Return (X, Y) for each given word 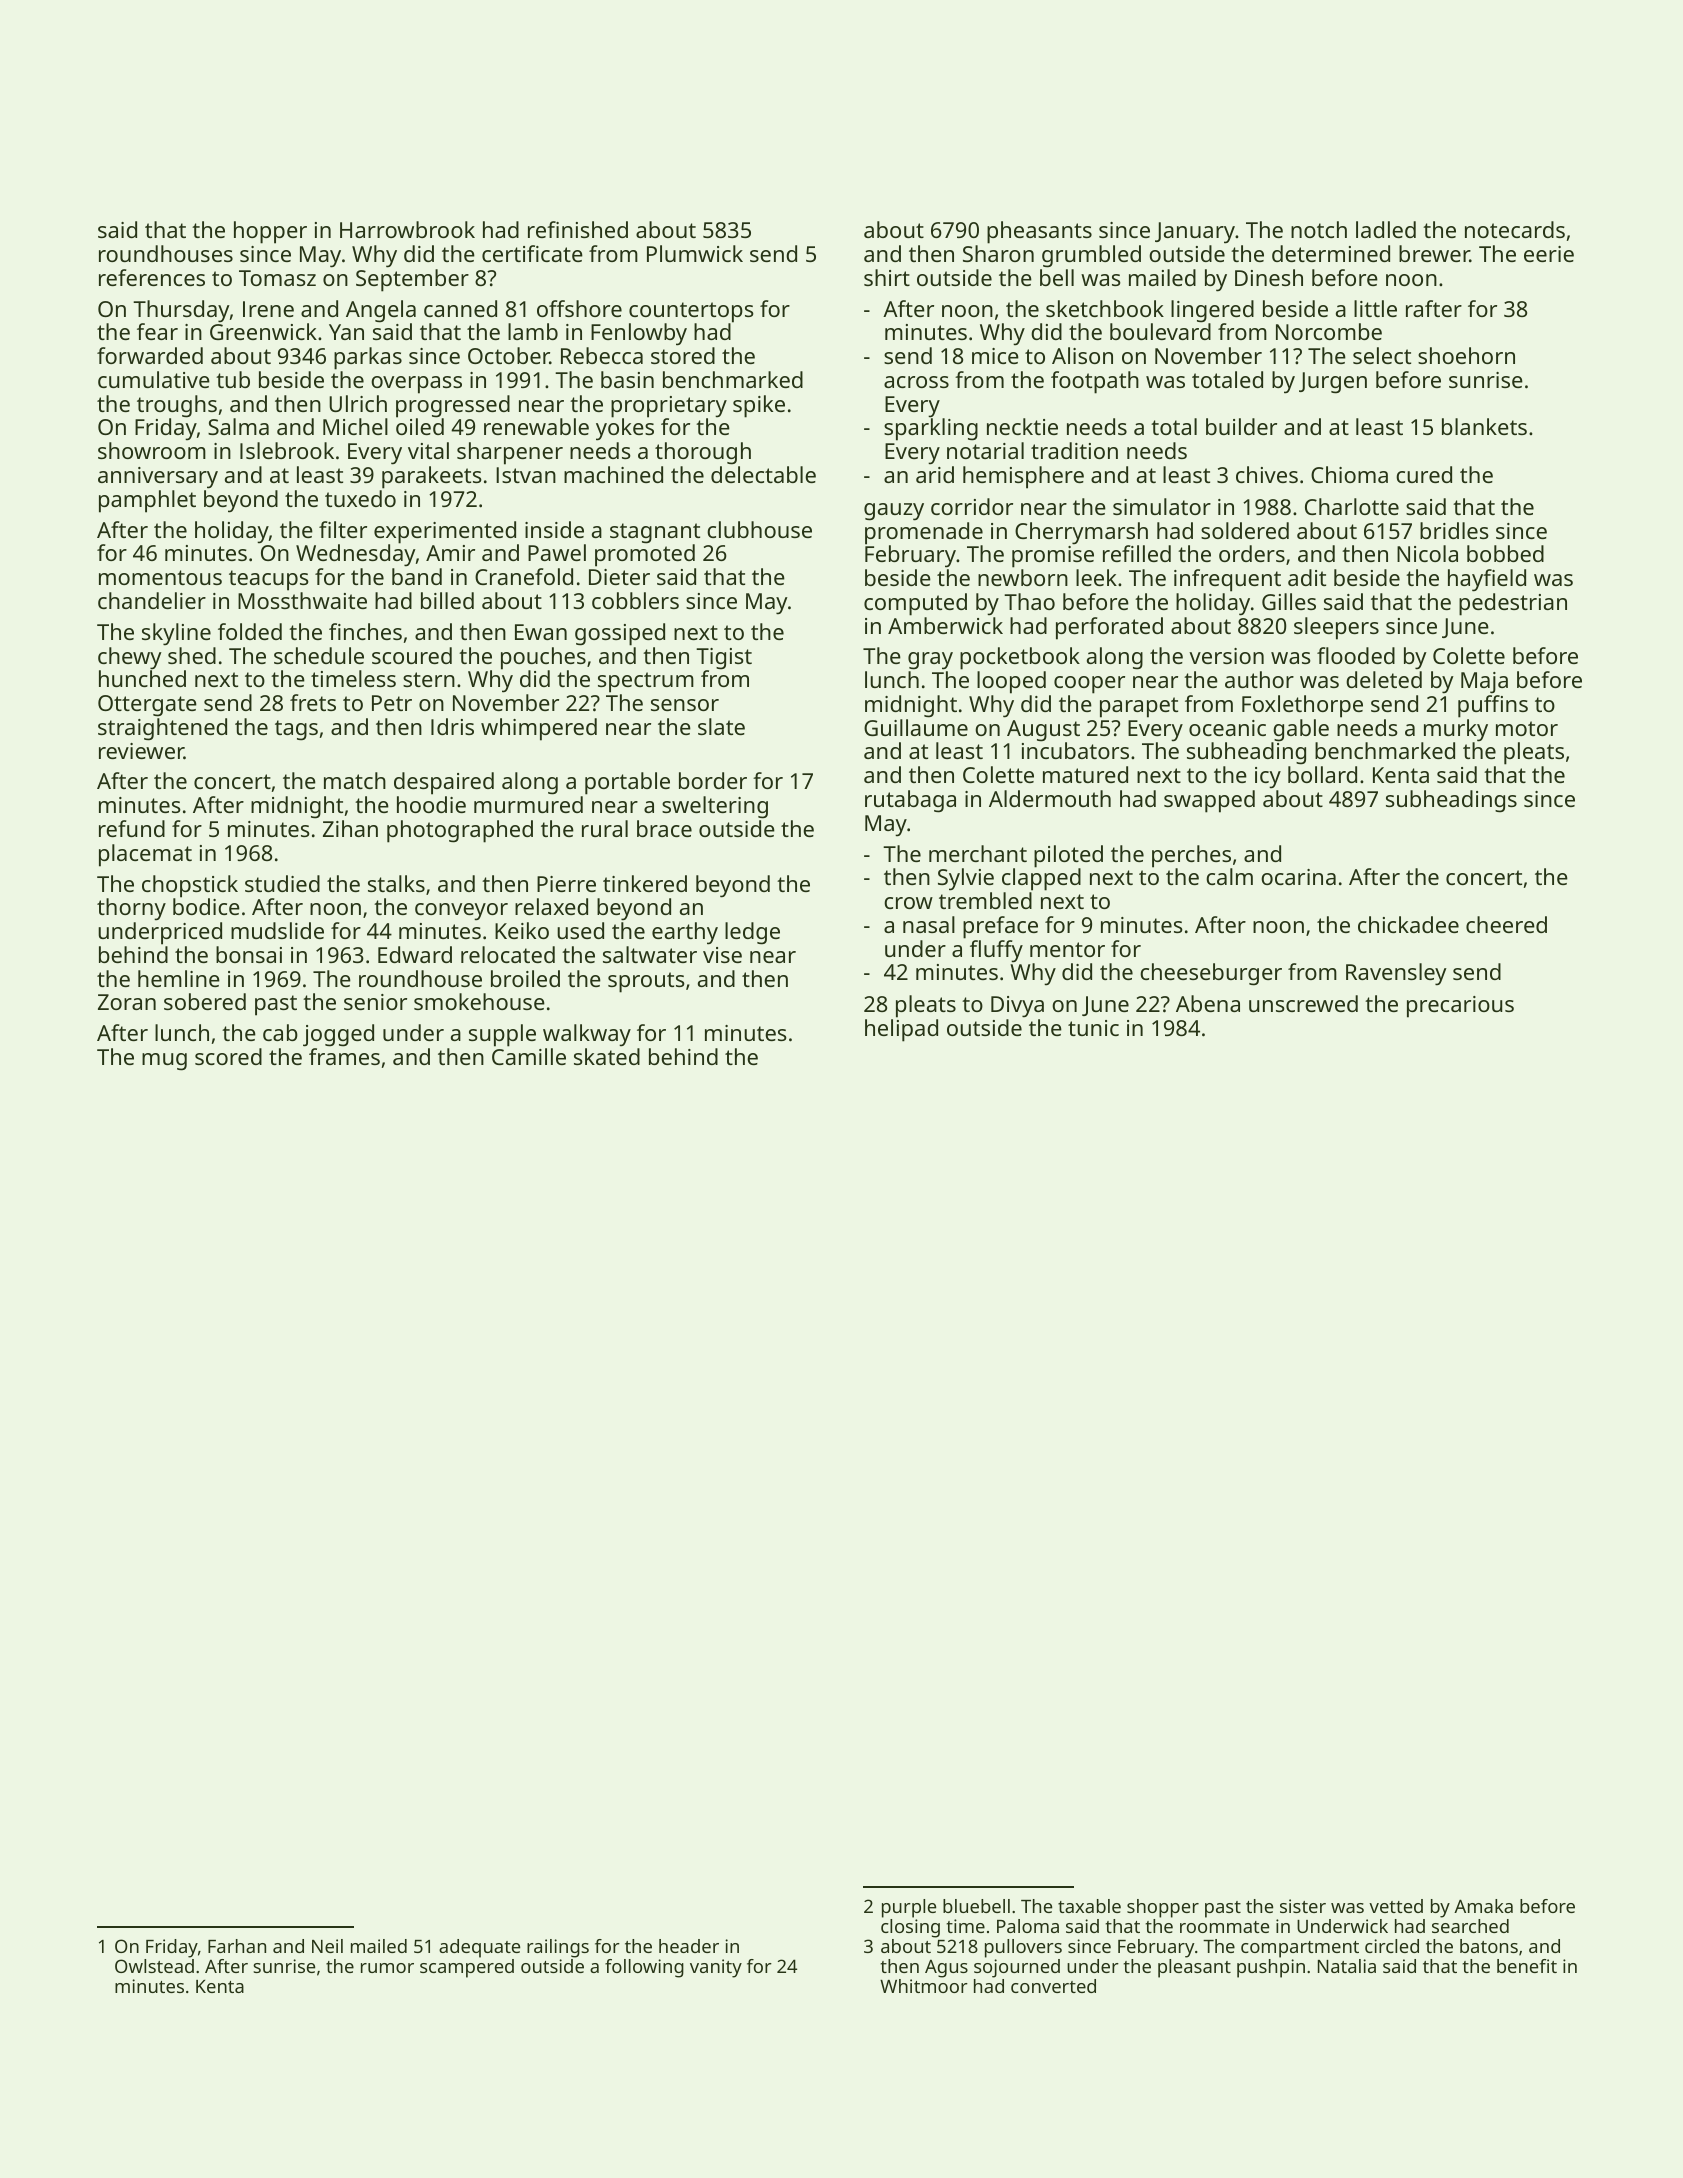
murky (1456, 730)
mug (164, 1062)
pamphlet (147, 501)
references (152, 277)
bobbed (1505, 553)
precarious (1460, 1007)
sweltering (715, 807)
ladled (1386, 229)
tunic (1093, 1028)
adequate (479, 1948)
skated (607, 1056)
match (355, 780)
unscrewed (1303, 1003)
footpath (1095, 382)
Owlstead (154, 1966)
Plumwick (695, 253)
